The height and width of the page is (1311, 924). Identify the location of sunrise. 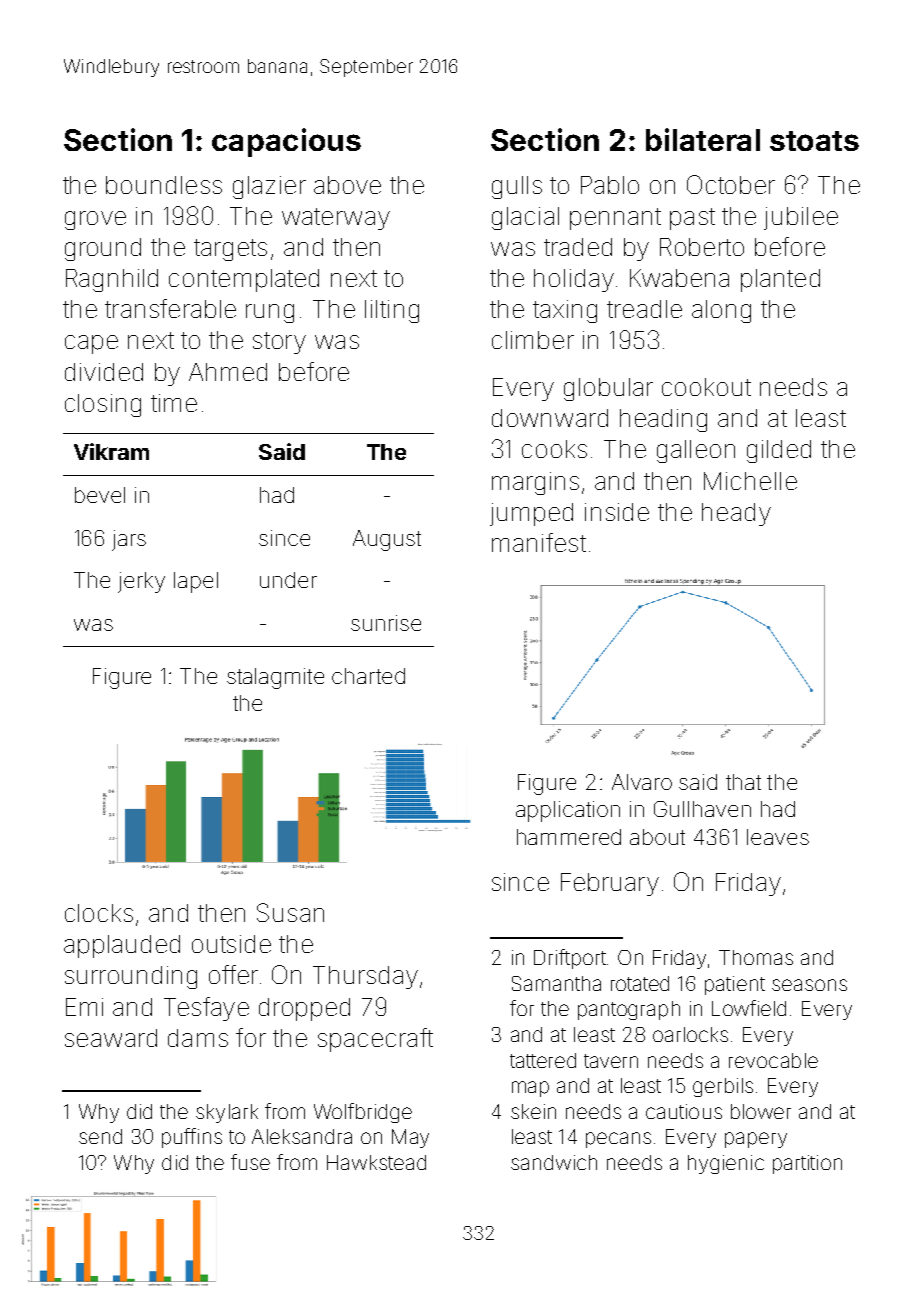
(386, 623).
